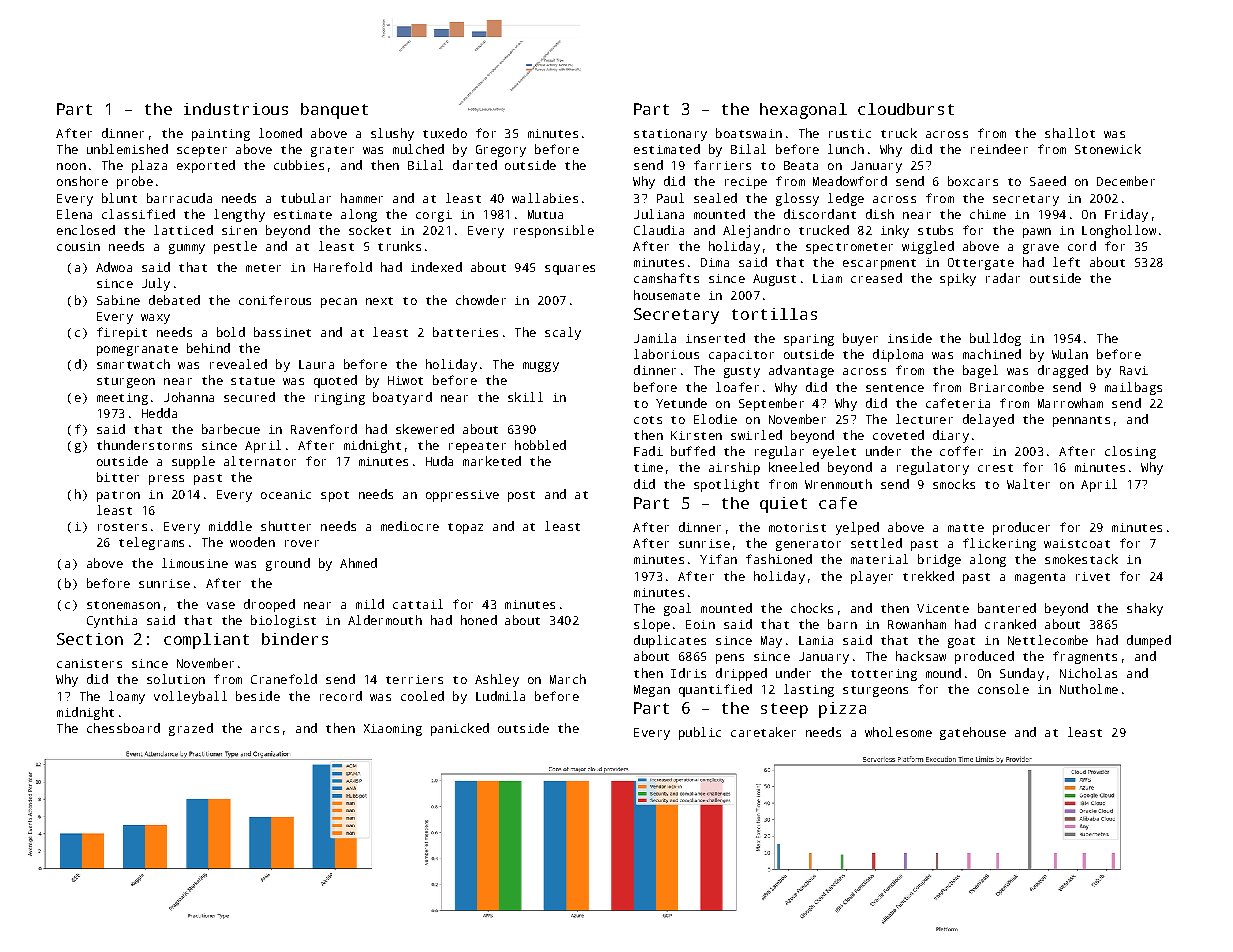 Image resolution: width=1233 pixels, height=952 pixels. What do you see at coordinates (1070, 133) in the screenshot?
I see `shallot` at bounding box center [1070, 133].
